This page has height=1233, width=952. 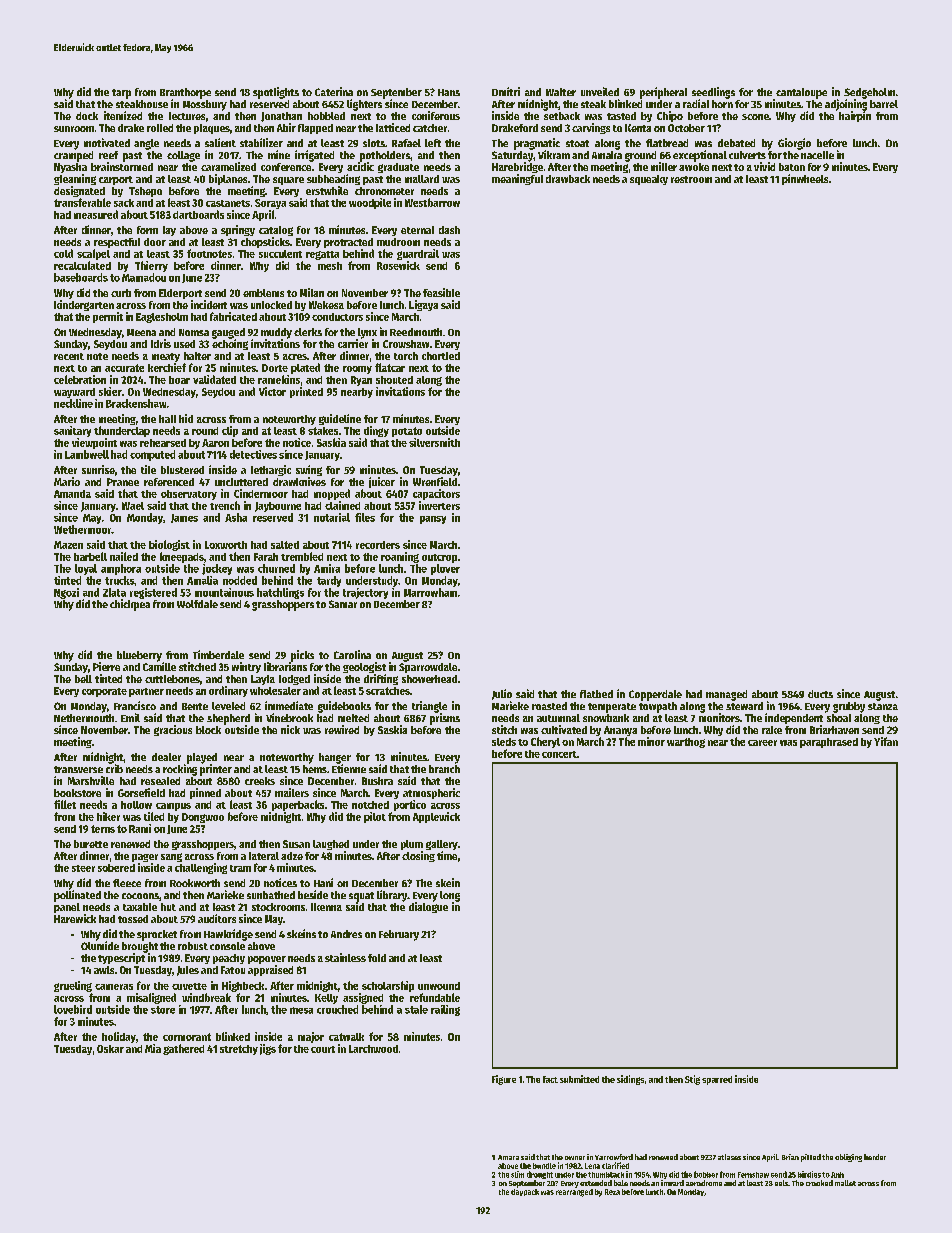 I want to click on Milan, so click(x=312, y=292).
